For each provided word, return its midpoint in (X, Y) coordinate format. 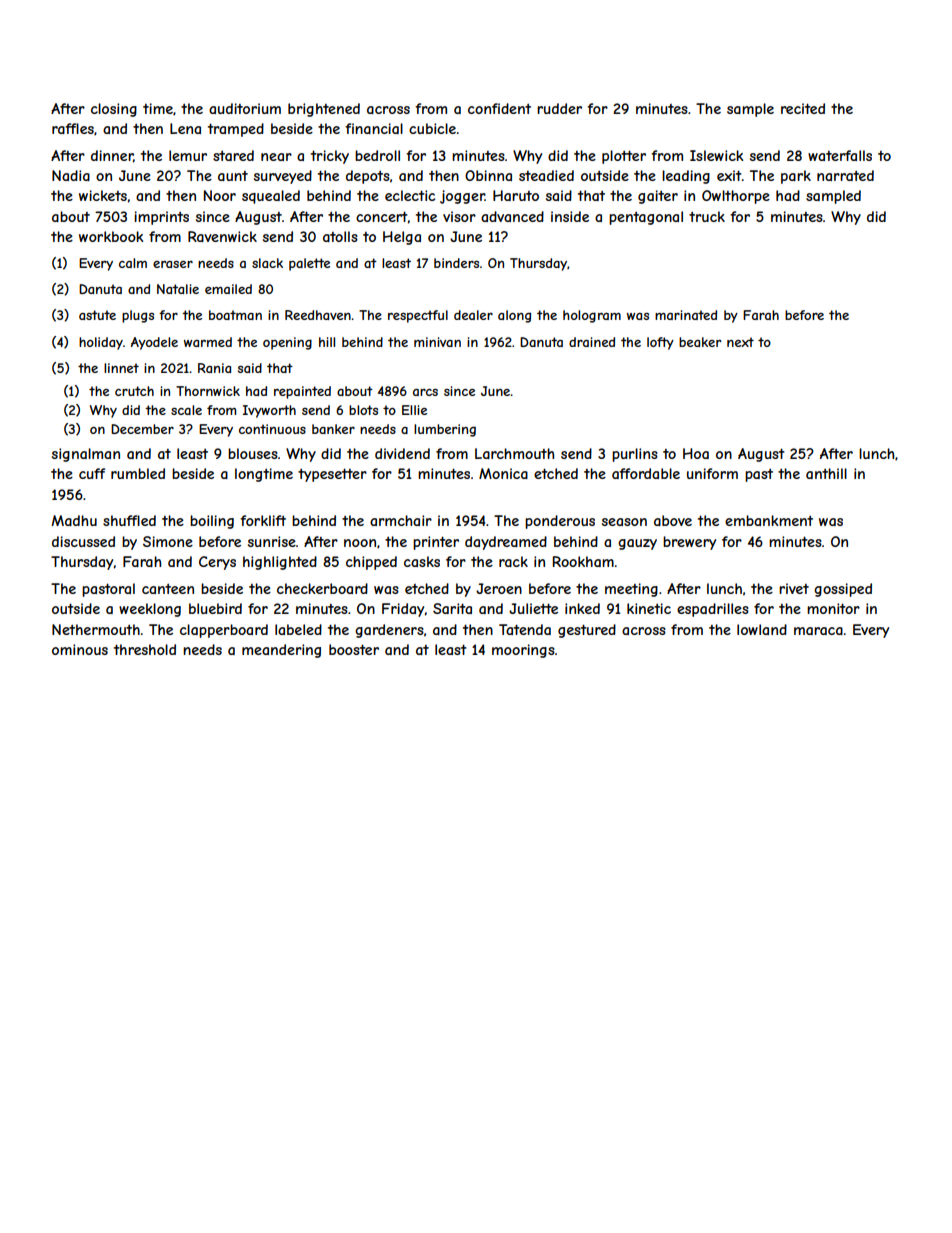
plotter (624, 157)
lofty (660, 343)
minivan (437, 342)
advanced (512, 216)
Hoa (696, 453)
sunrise (272, 541)
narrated (845, 175)
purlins (635, 455)
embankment (769, 520)
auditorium (245, 108)
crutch (134, 391)
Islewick (717, 155)
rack (513, 561)
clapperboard (224, 631)
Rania (214, 368)
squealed (271, 197)
